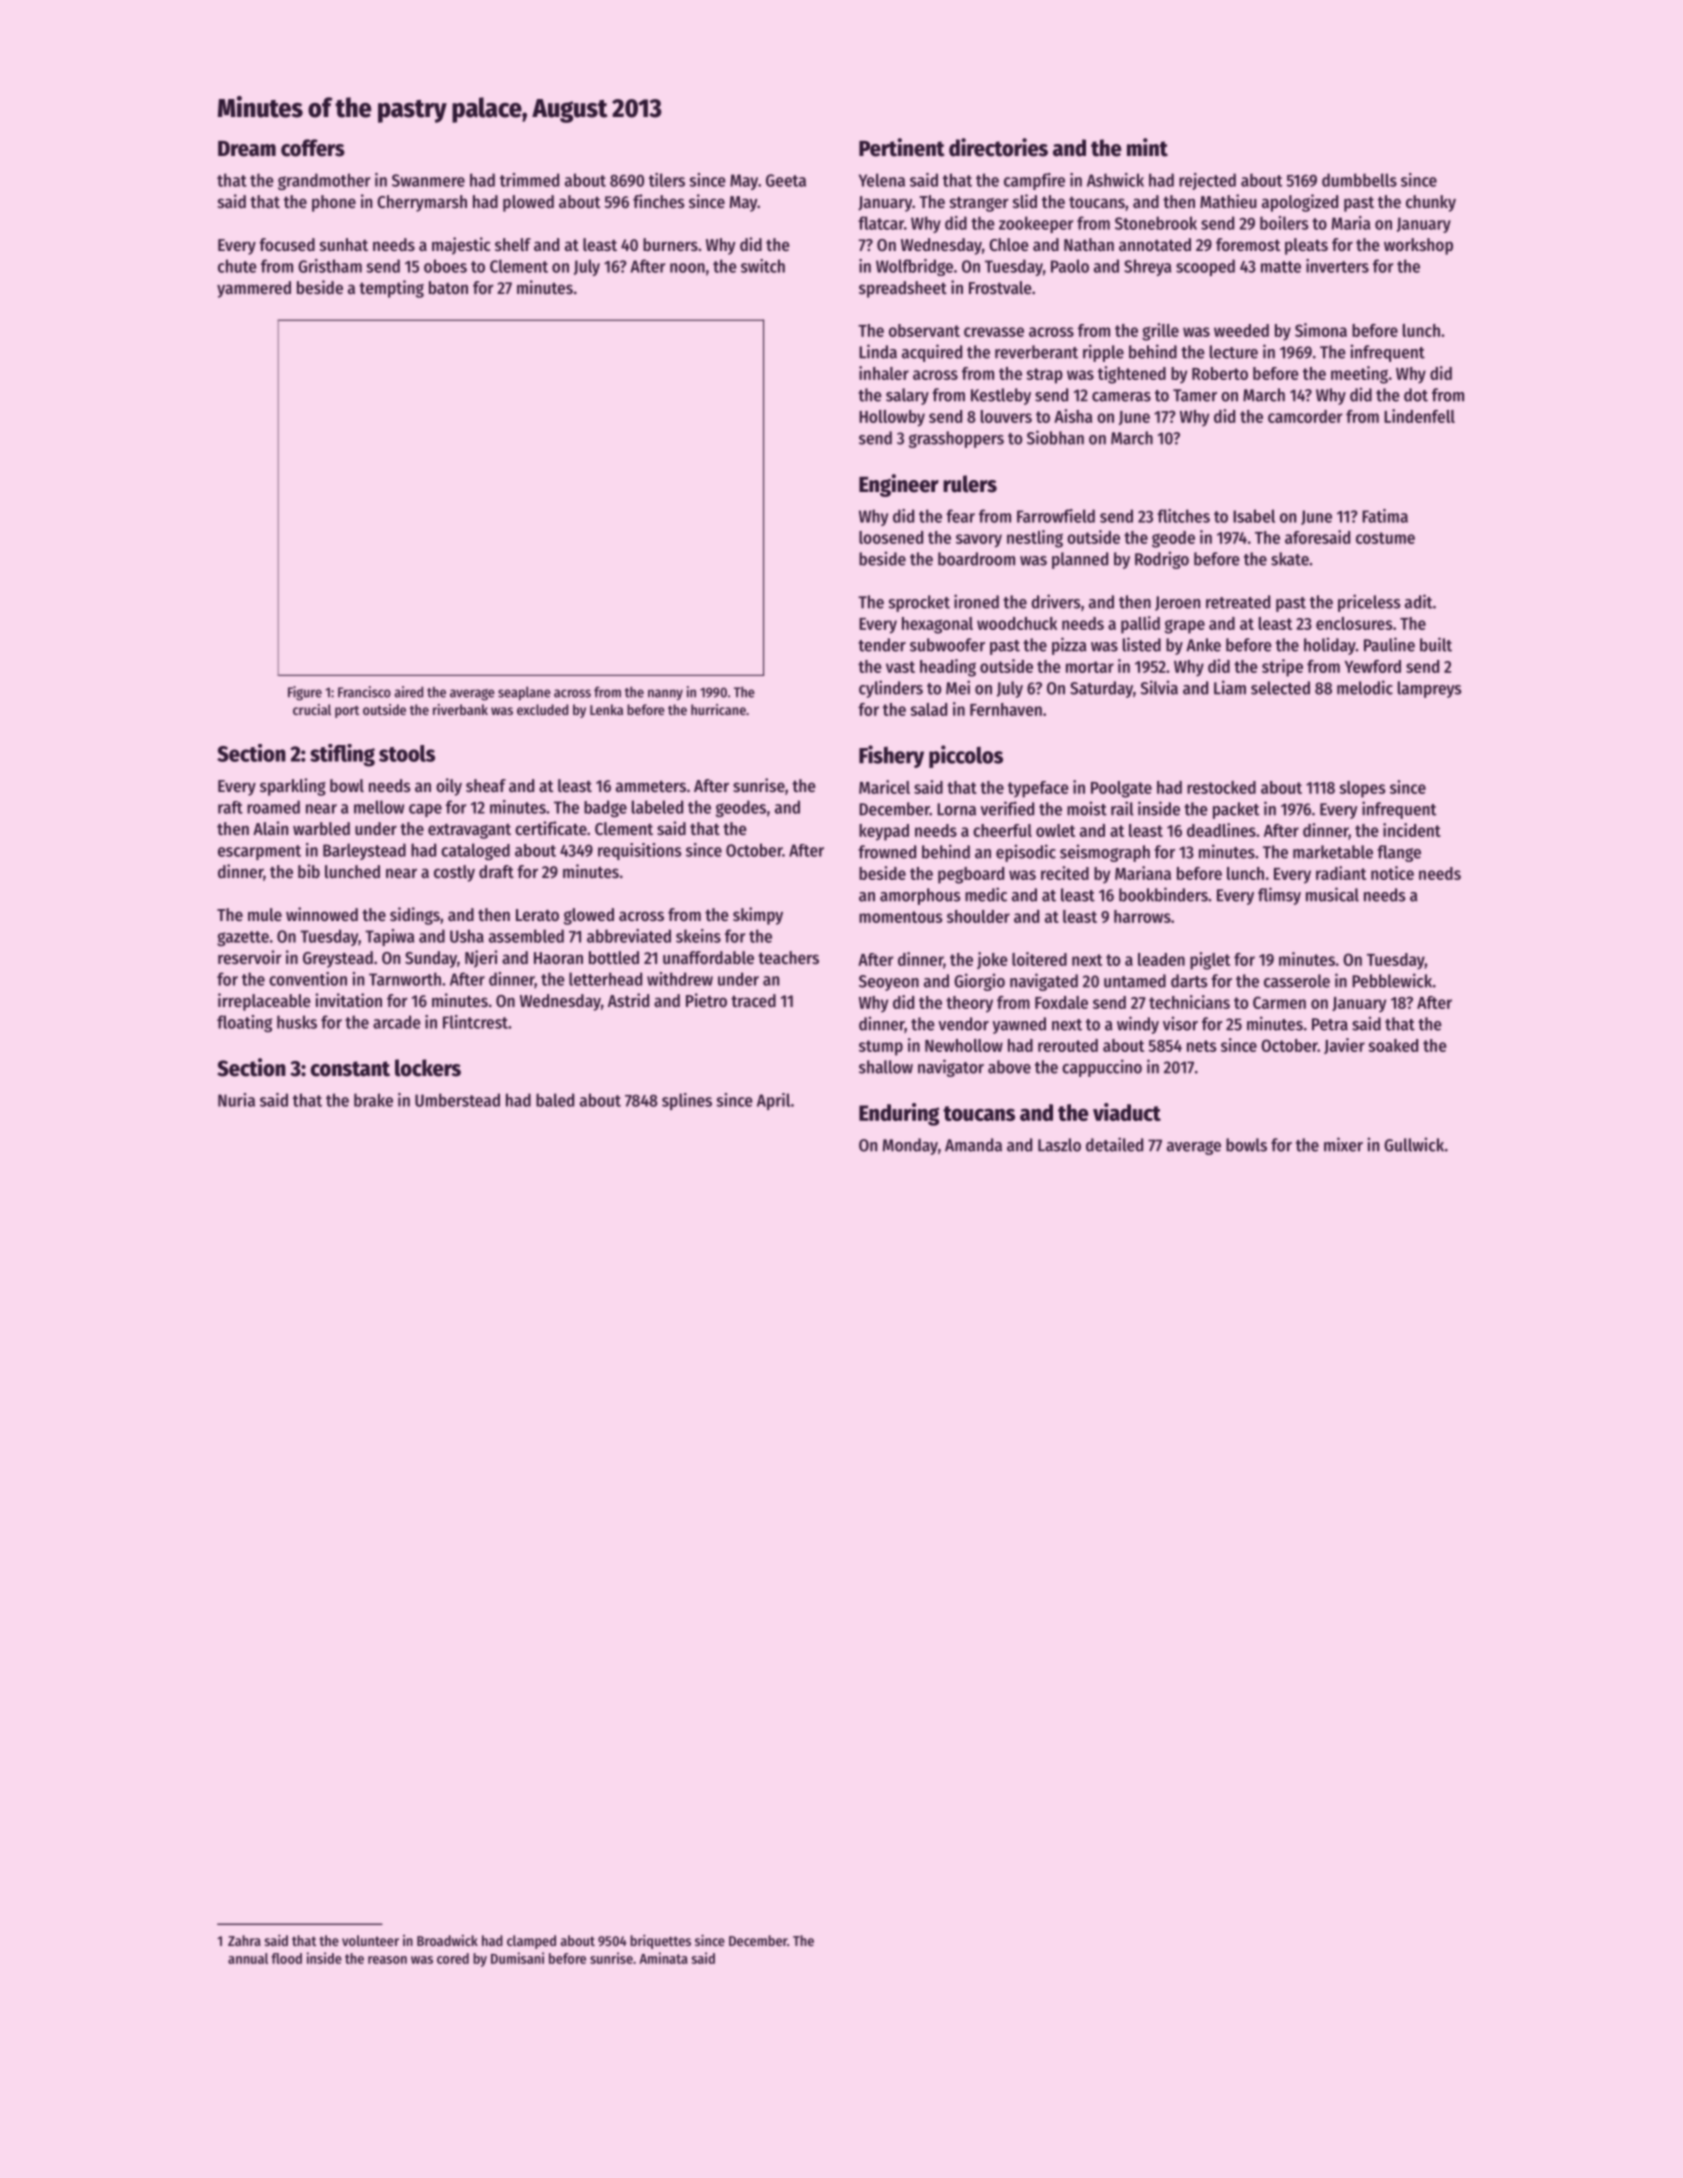 This screenshot has width=1683, height=2178. What do you see at coordinates (891, 689) in the screenshot?
I see `cylinders` at bounding box center [891, 689].
